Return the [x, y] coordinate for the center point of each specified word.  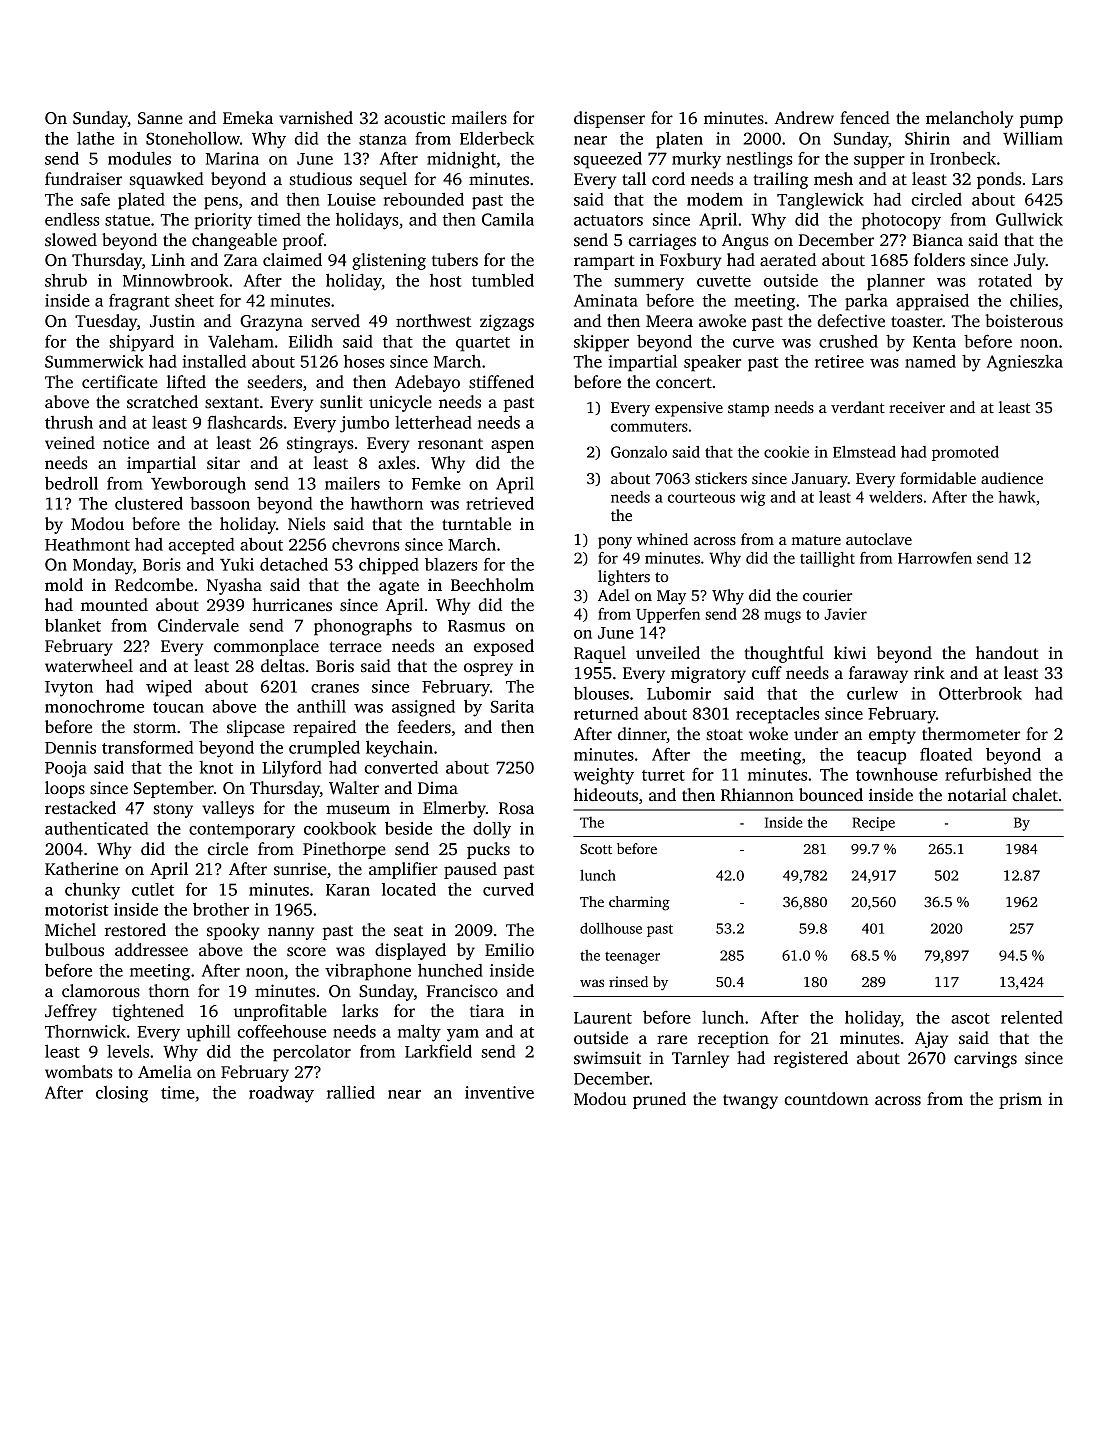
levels [128, 1051]
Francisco [462, 991]
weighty [603, 776]
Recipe [873, 824]
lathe [95, 138]
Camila [508, 219]
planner [896, 282]
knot [216, 767]
